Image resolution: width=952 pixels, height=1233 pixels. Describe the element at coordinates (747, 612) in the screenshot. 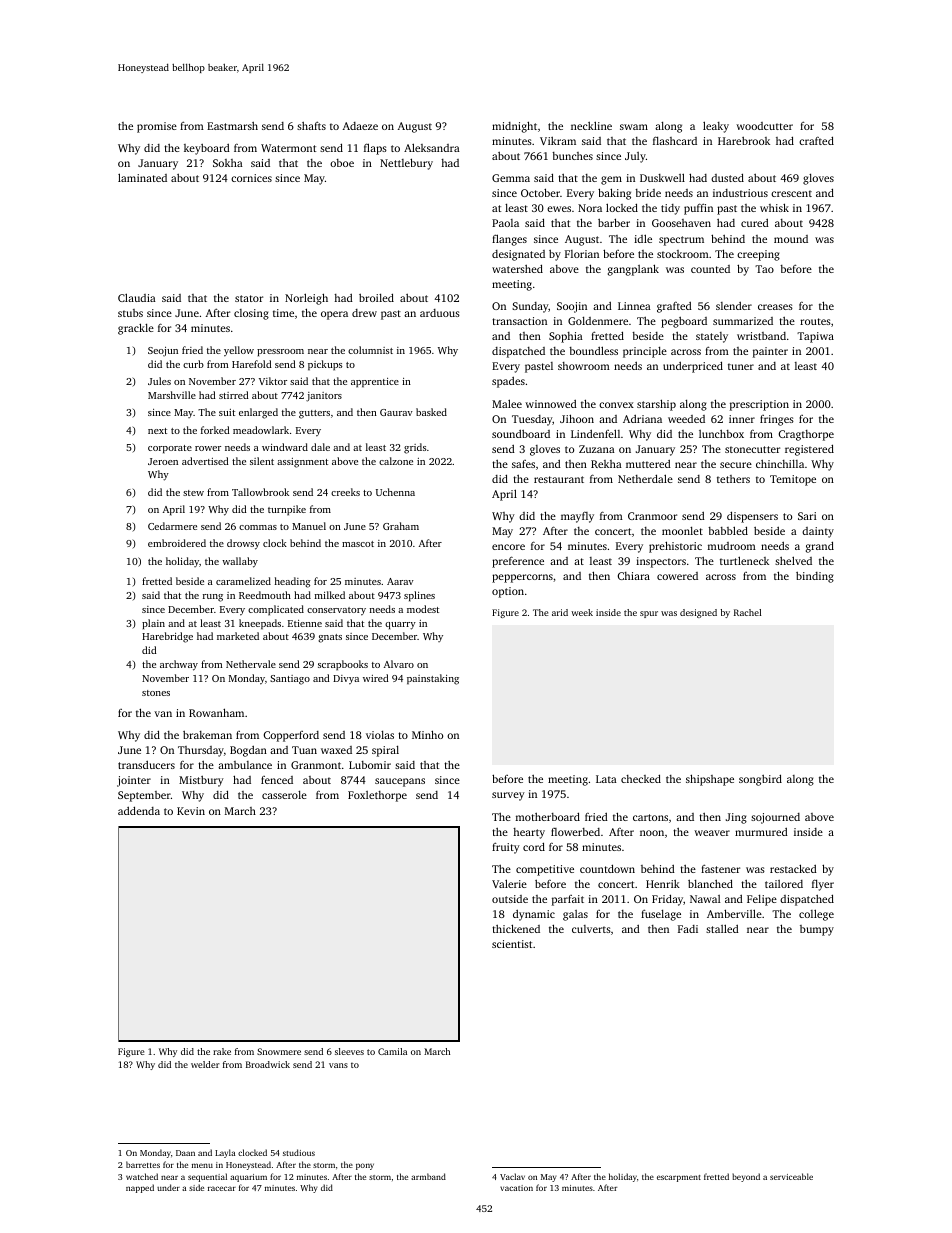

I see `Rachel` at that location.
